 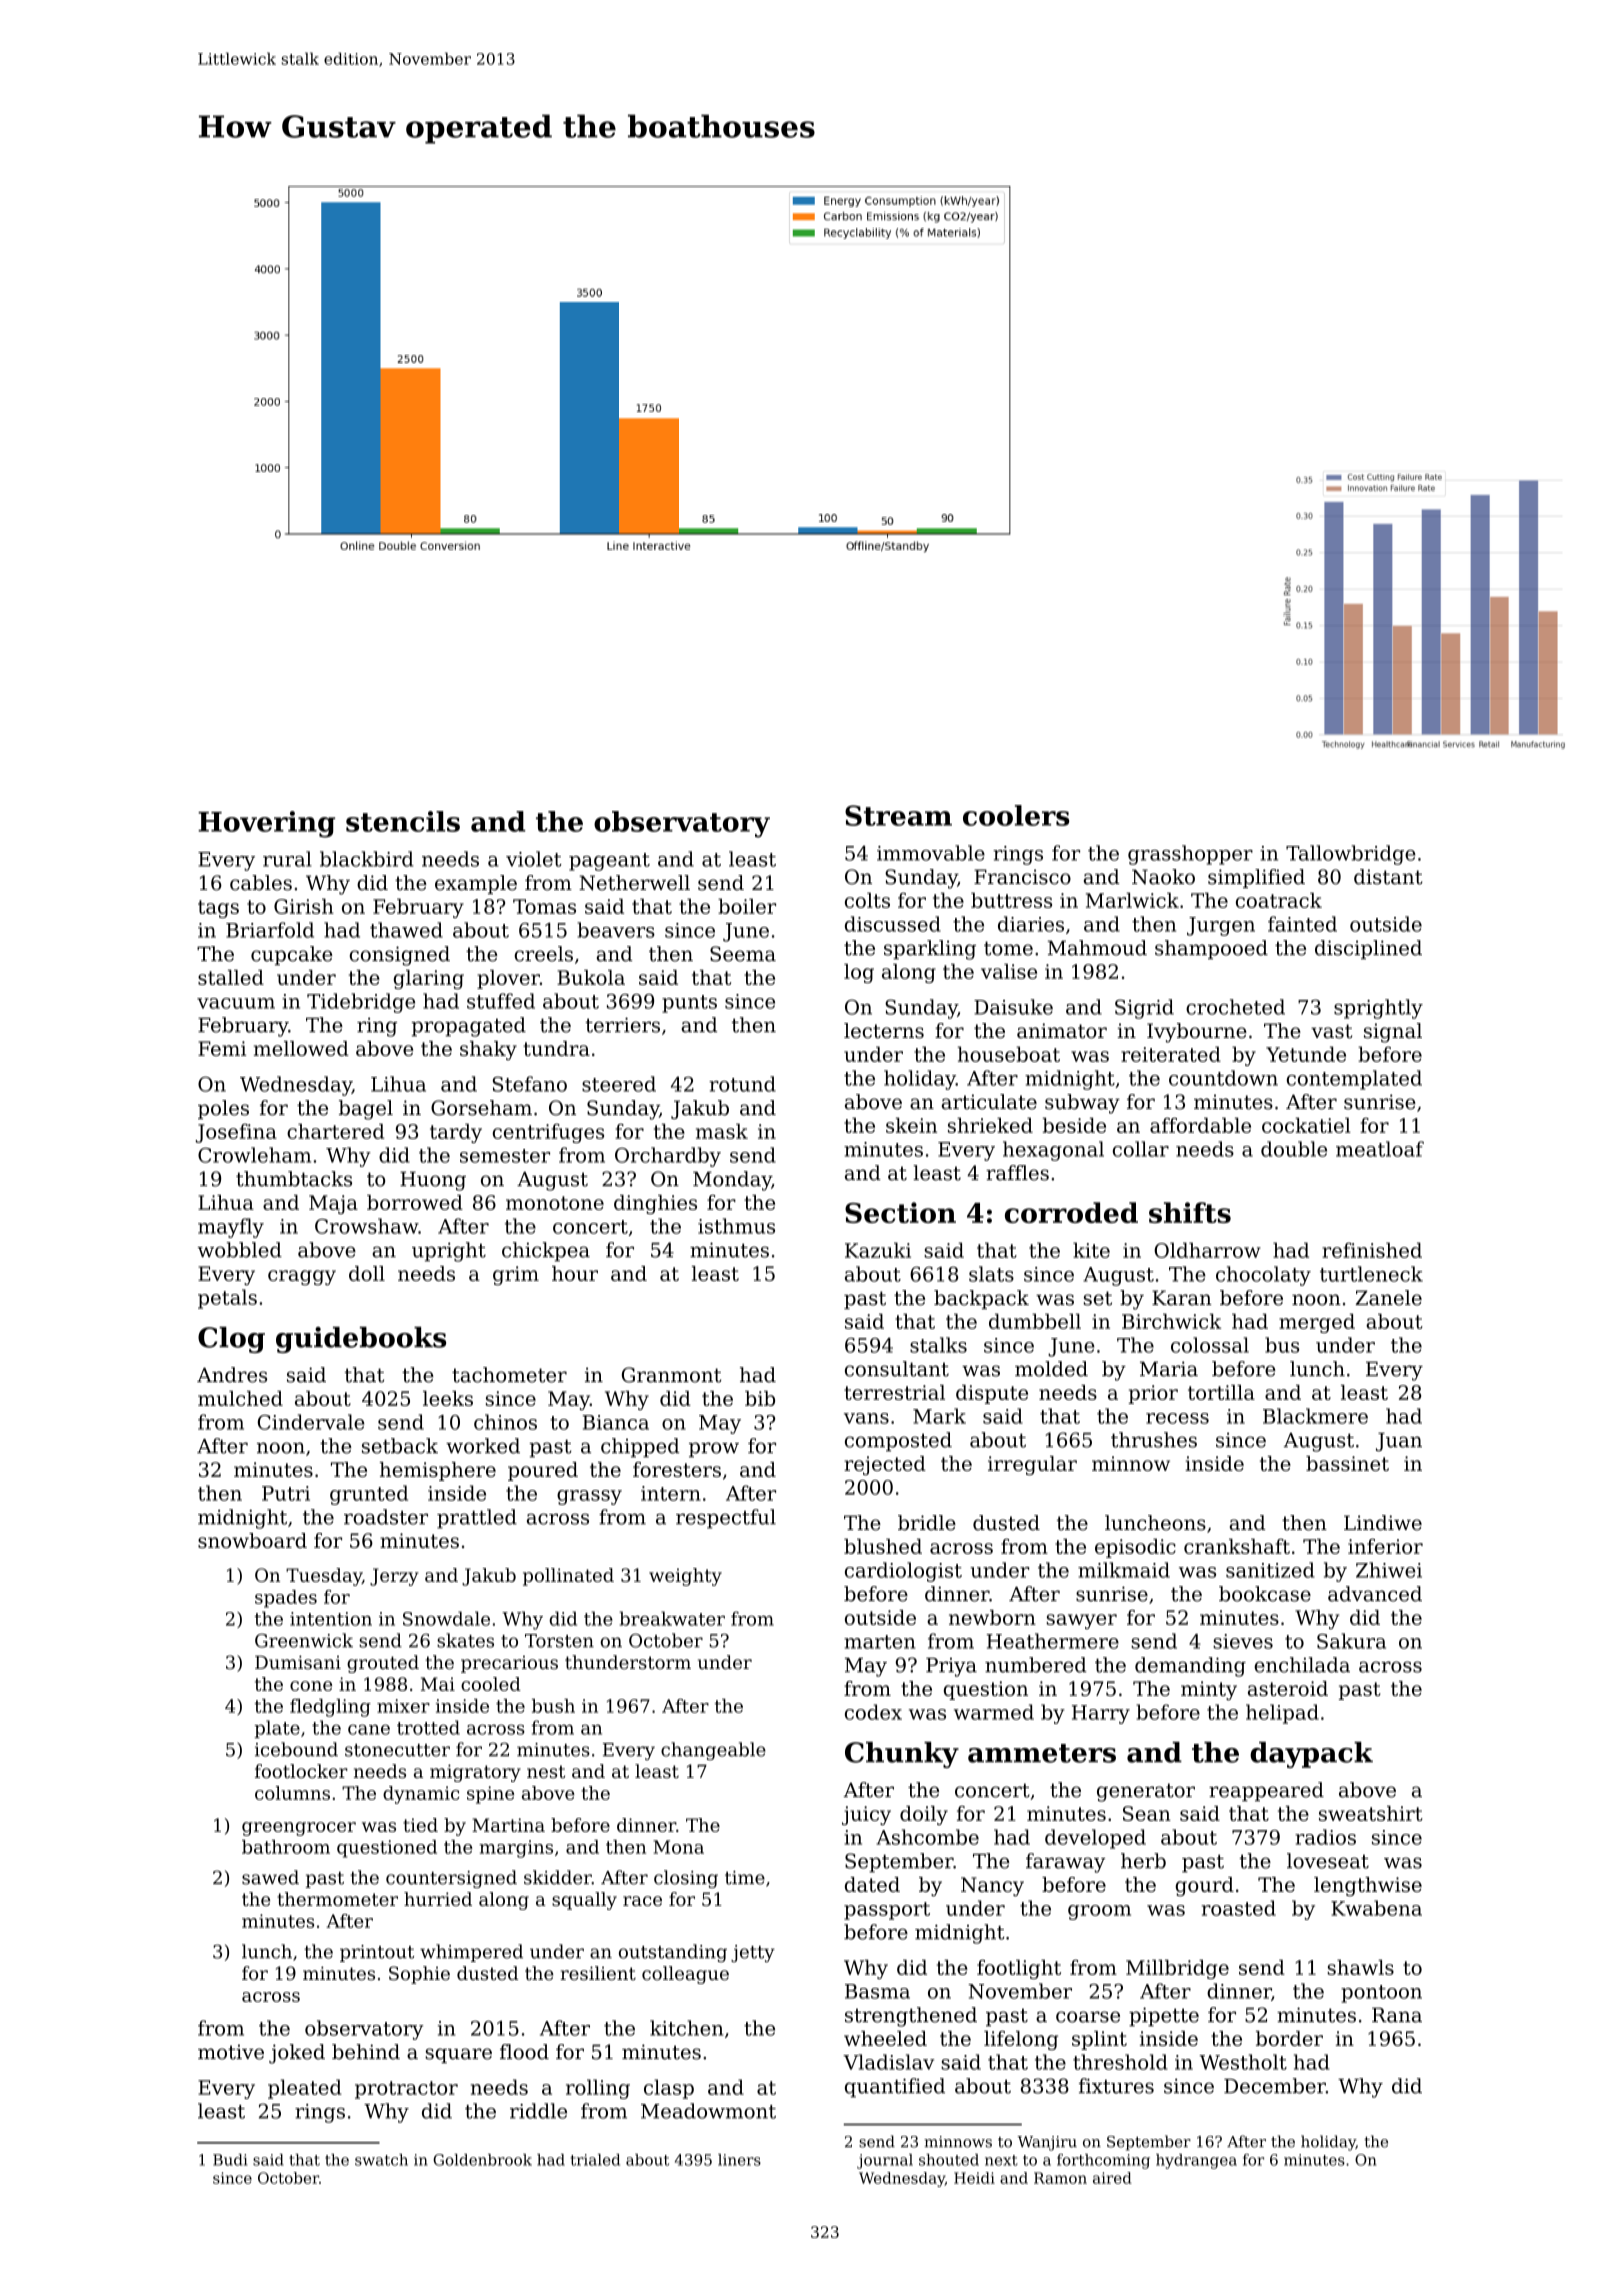 I want to click on coatrack, so click(x=1279, y=900).
